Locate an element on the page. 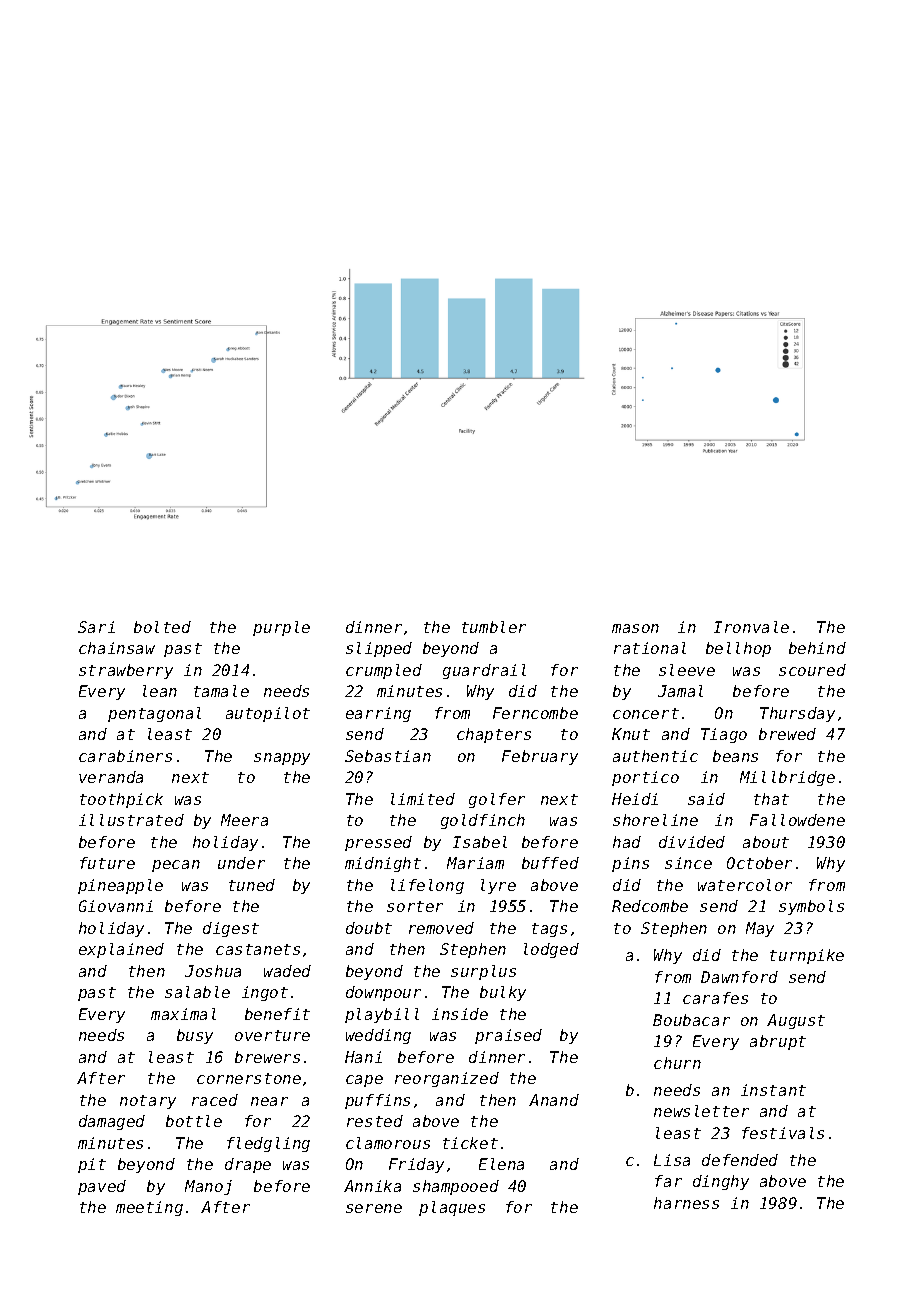 The height and width of the image is (1308, 924). rational is located at coordinates (650, 648).
